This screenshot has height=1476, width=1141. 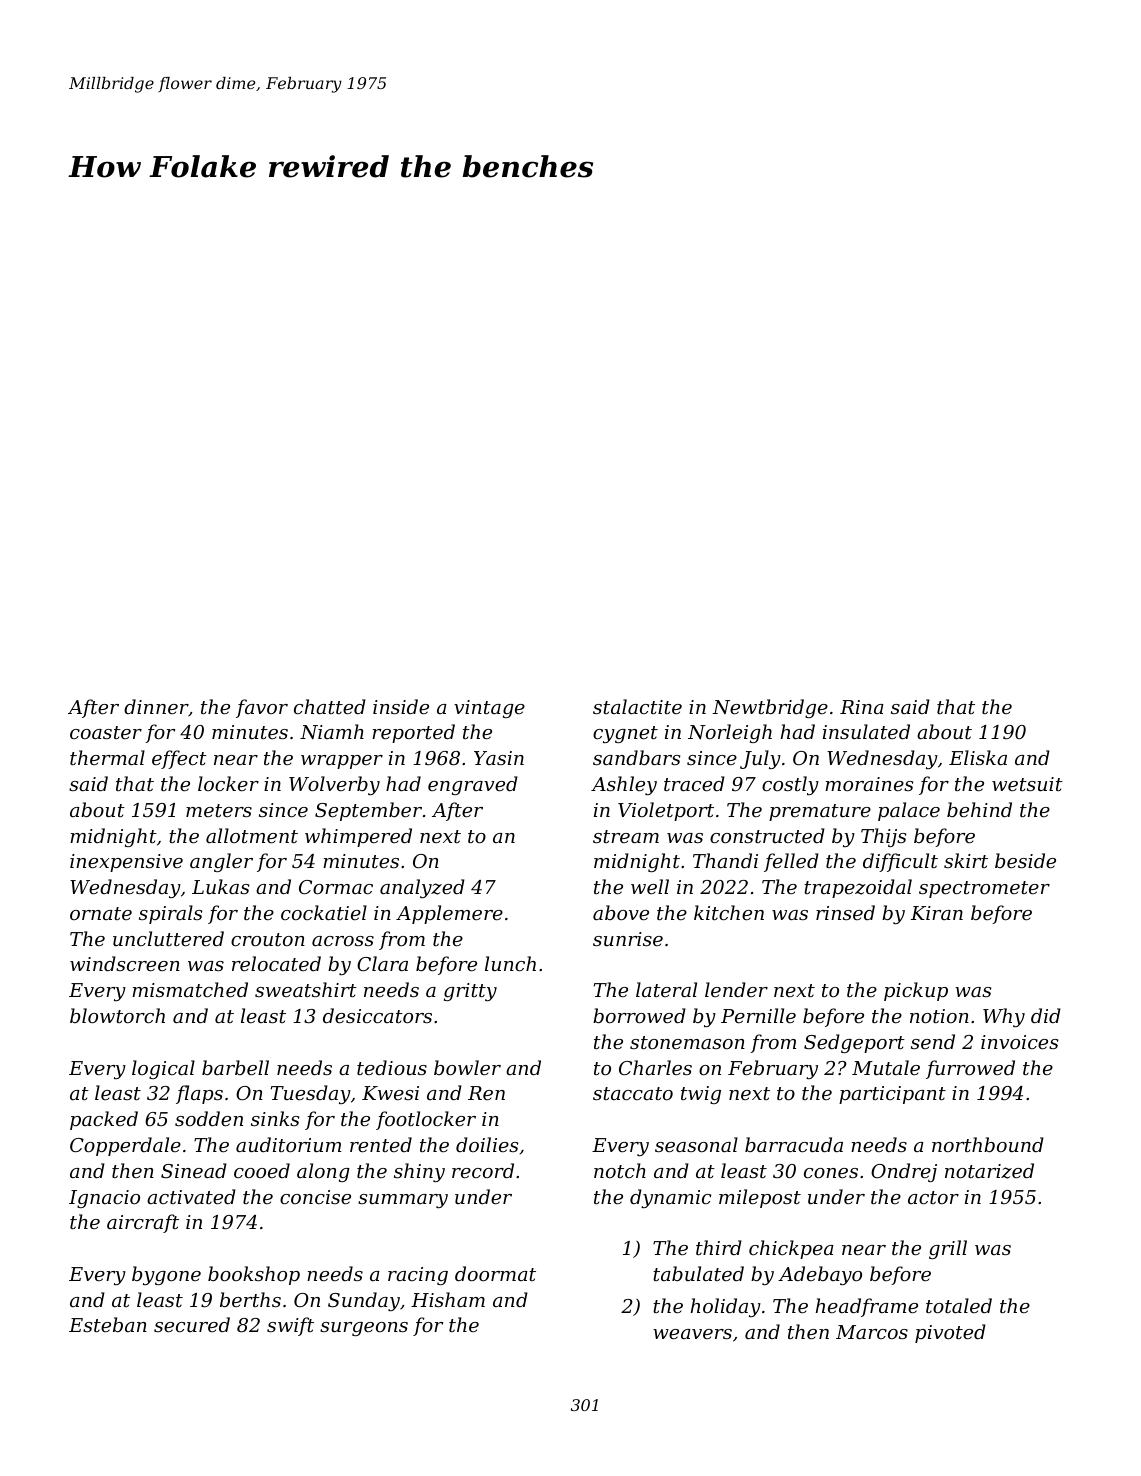 I want to click on insulated, so click(x=866, y=731).
